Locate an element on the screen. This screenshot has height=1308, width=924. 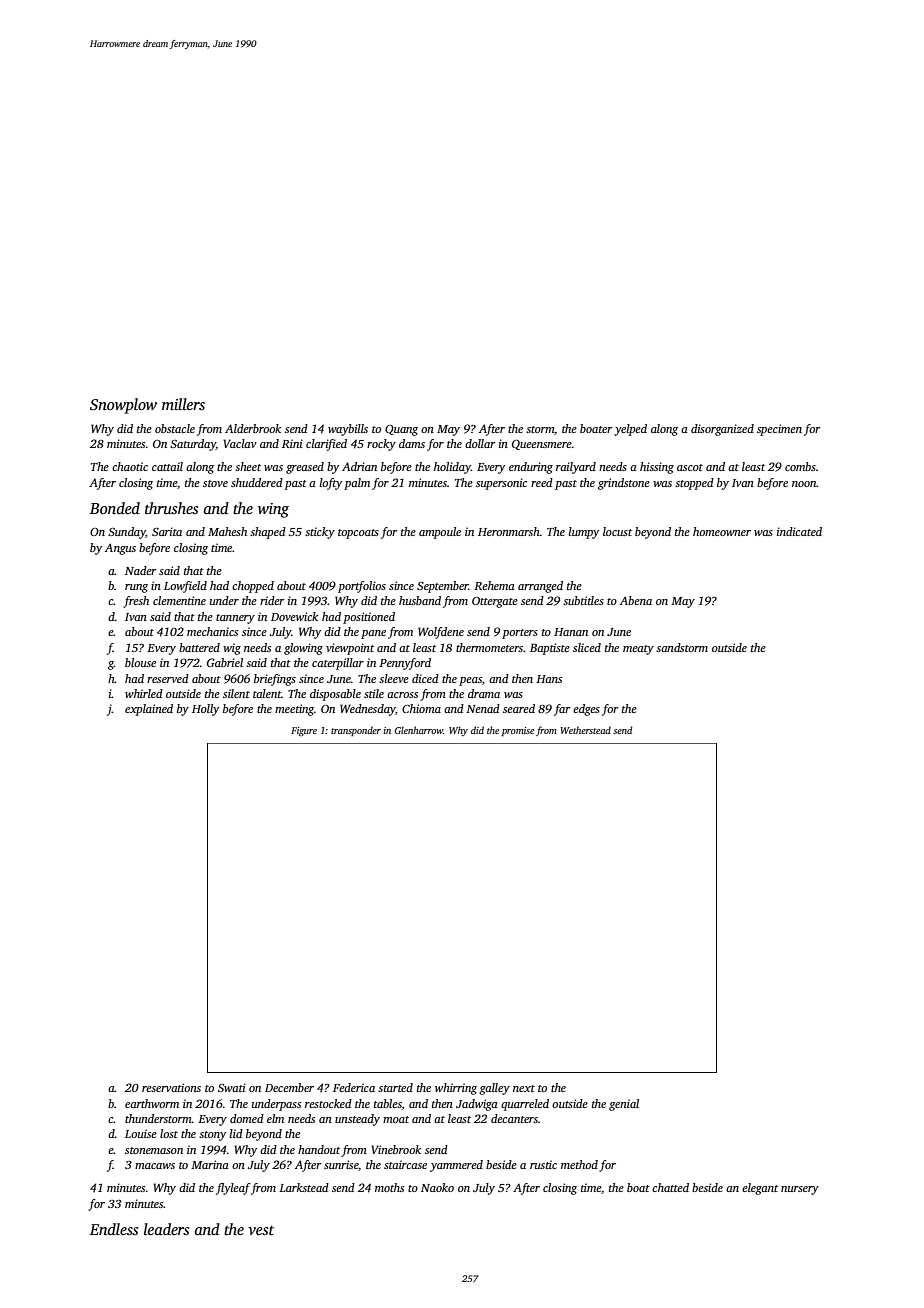
millers is located at coordinates (183, 404).
